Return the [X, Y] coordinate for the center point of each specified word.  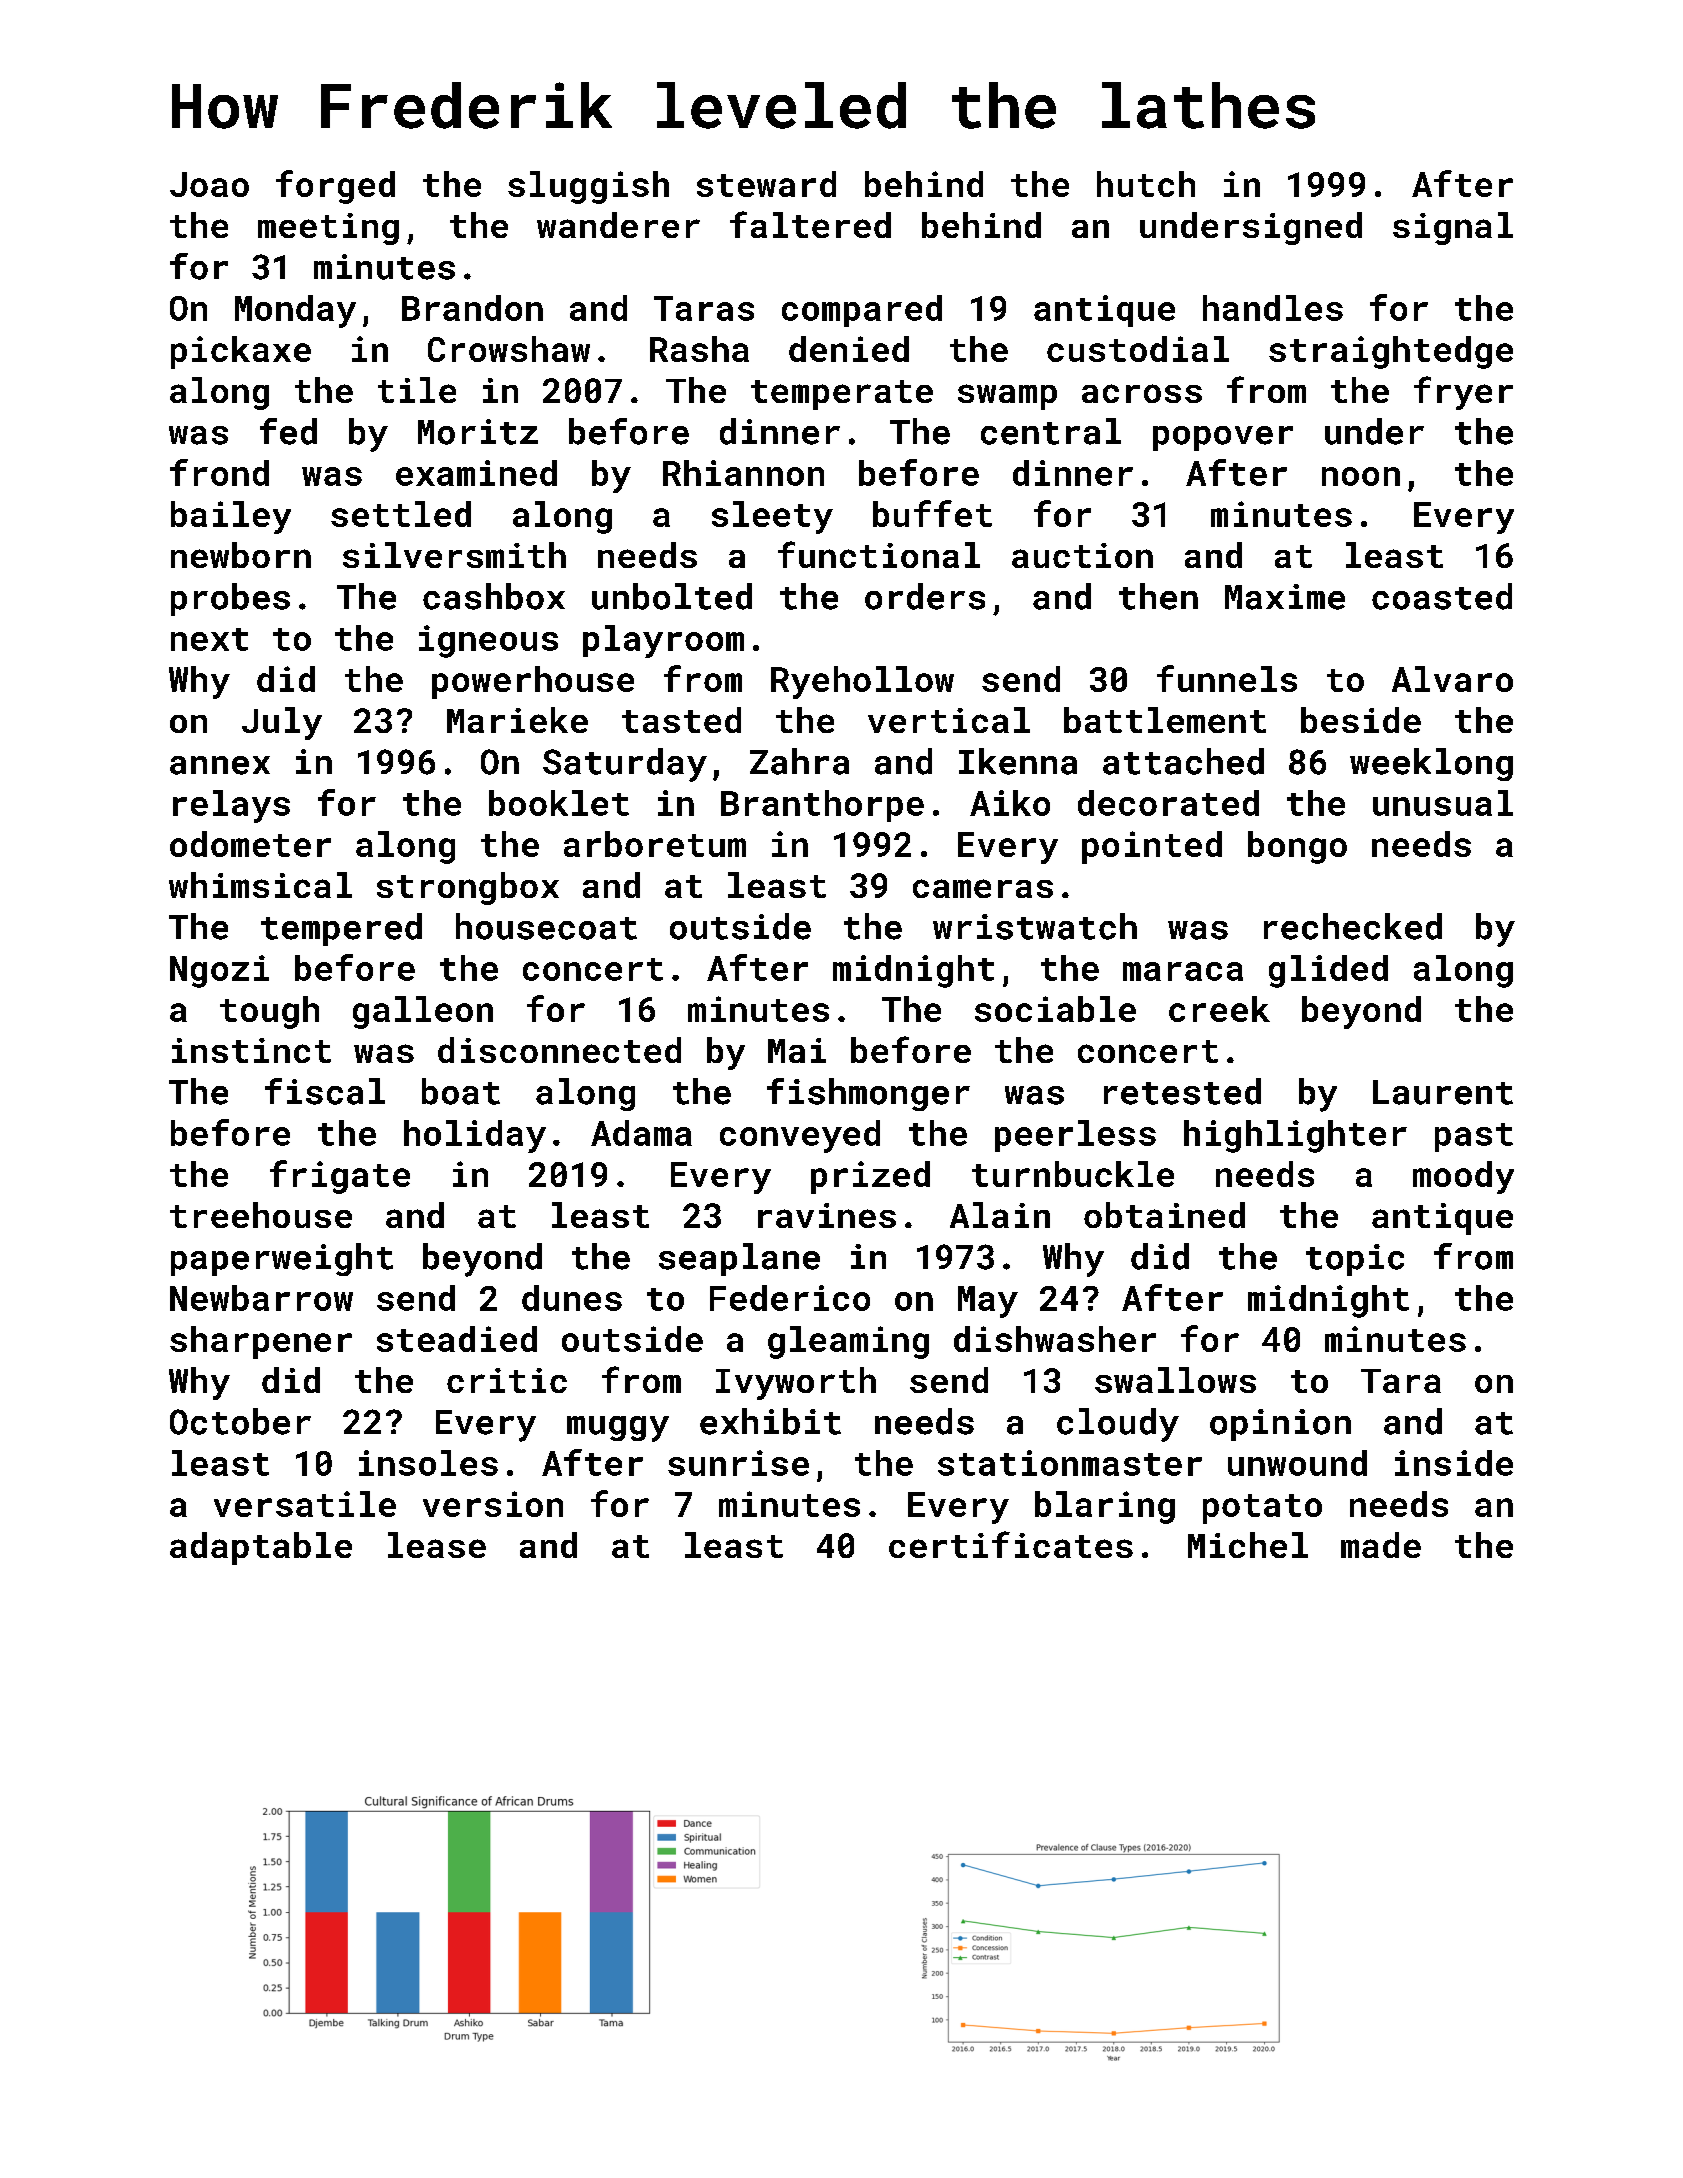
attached [1183, 761]
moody [1463, 1177]
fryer [1463, 393]
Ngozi [219, 971]
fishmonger [868, 1094]
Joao [209, 184]
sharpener [261, 1342]
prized [870, 1177]
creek [1219, 1009]
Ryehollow [862, 682]
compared [862, 311]
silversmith [454, 555]
